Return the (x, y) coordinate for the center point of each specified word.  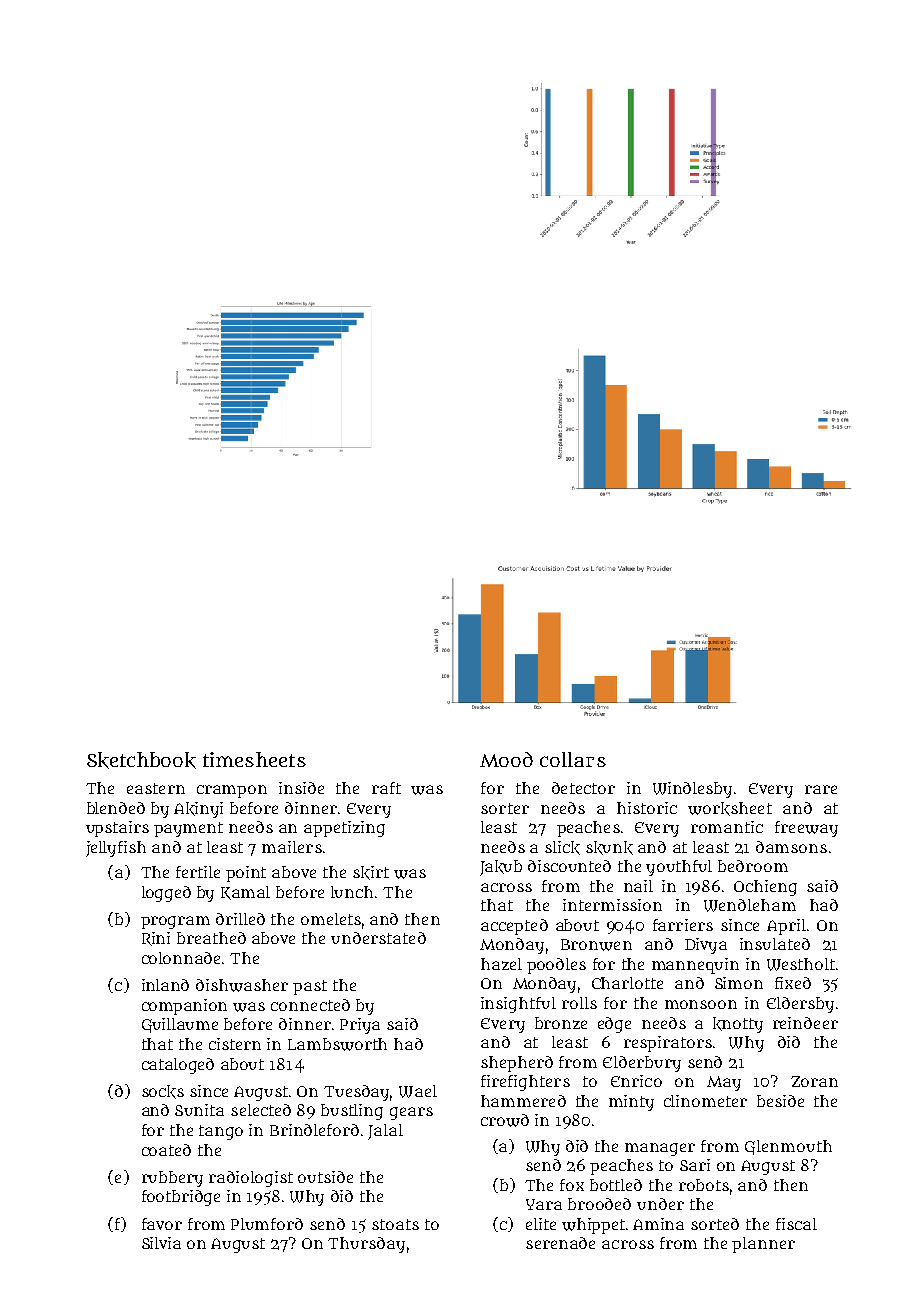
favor (162, 1224)
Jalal (385, 1132)
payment (188, 829)
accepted (514, 927)
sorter (505, 808)
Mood (506, 759)
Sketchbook (141, 760)
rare (821, 789)
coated (166, 1150)
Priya (360, 1026)
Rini (156, 939)
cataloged (178, 1066)
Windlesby (692, 790)
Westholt (801, 964)
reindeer (805, 1023)
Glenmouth (788, 1147)
